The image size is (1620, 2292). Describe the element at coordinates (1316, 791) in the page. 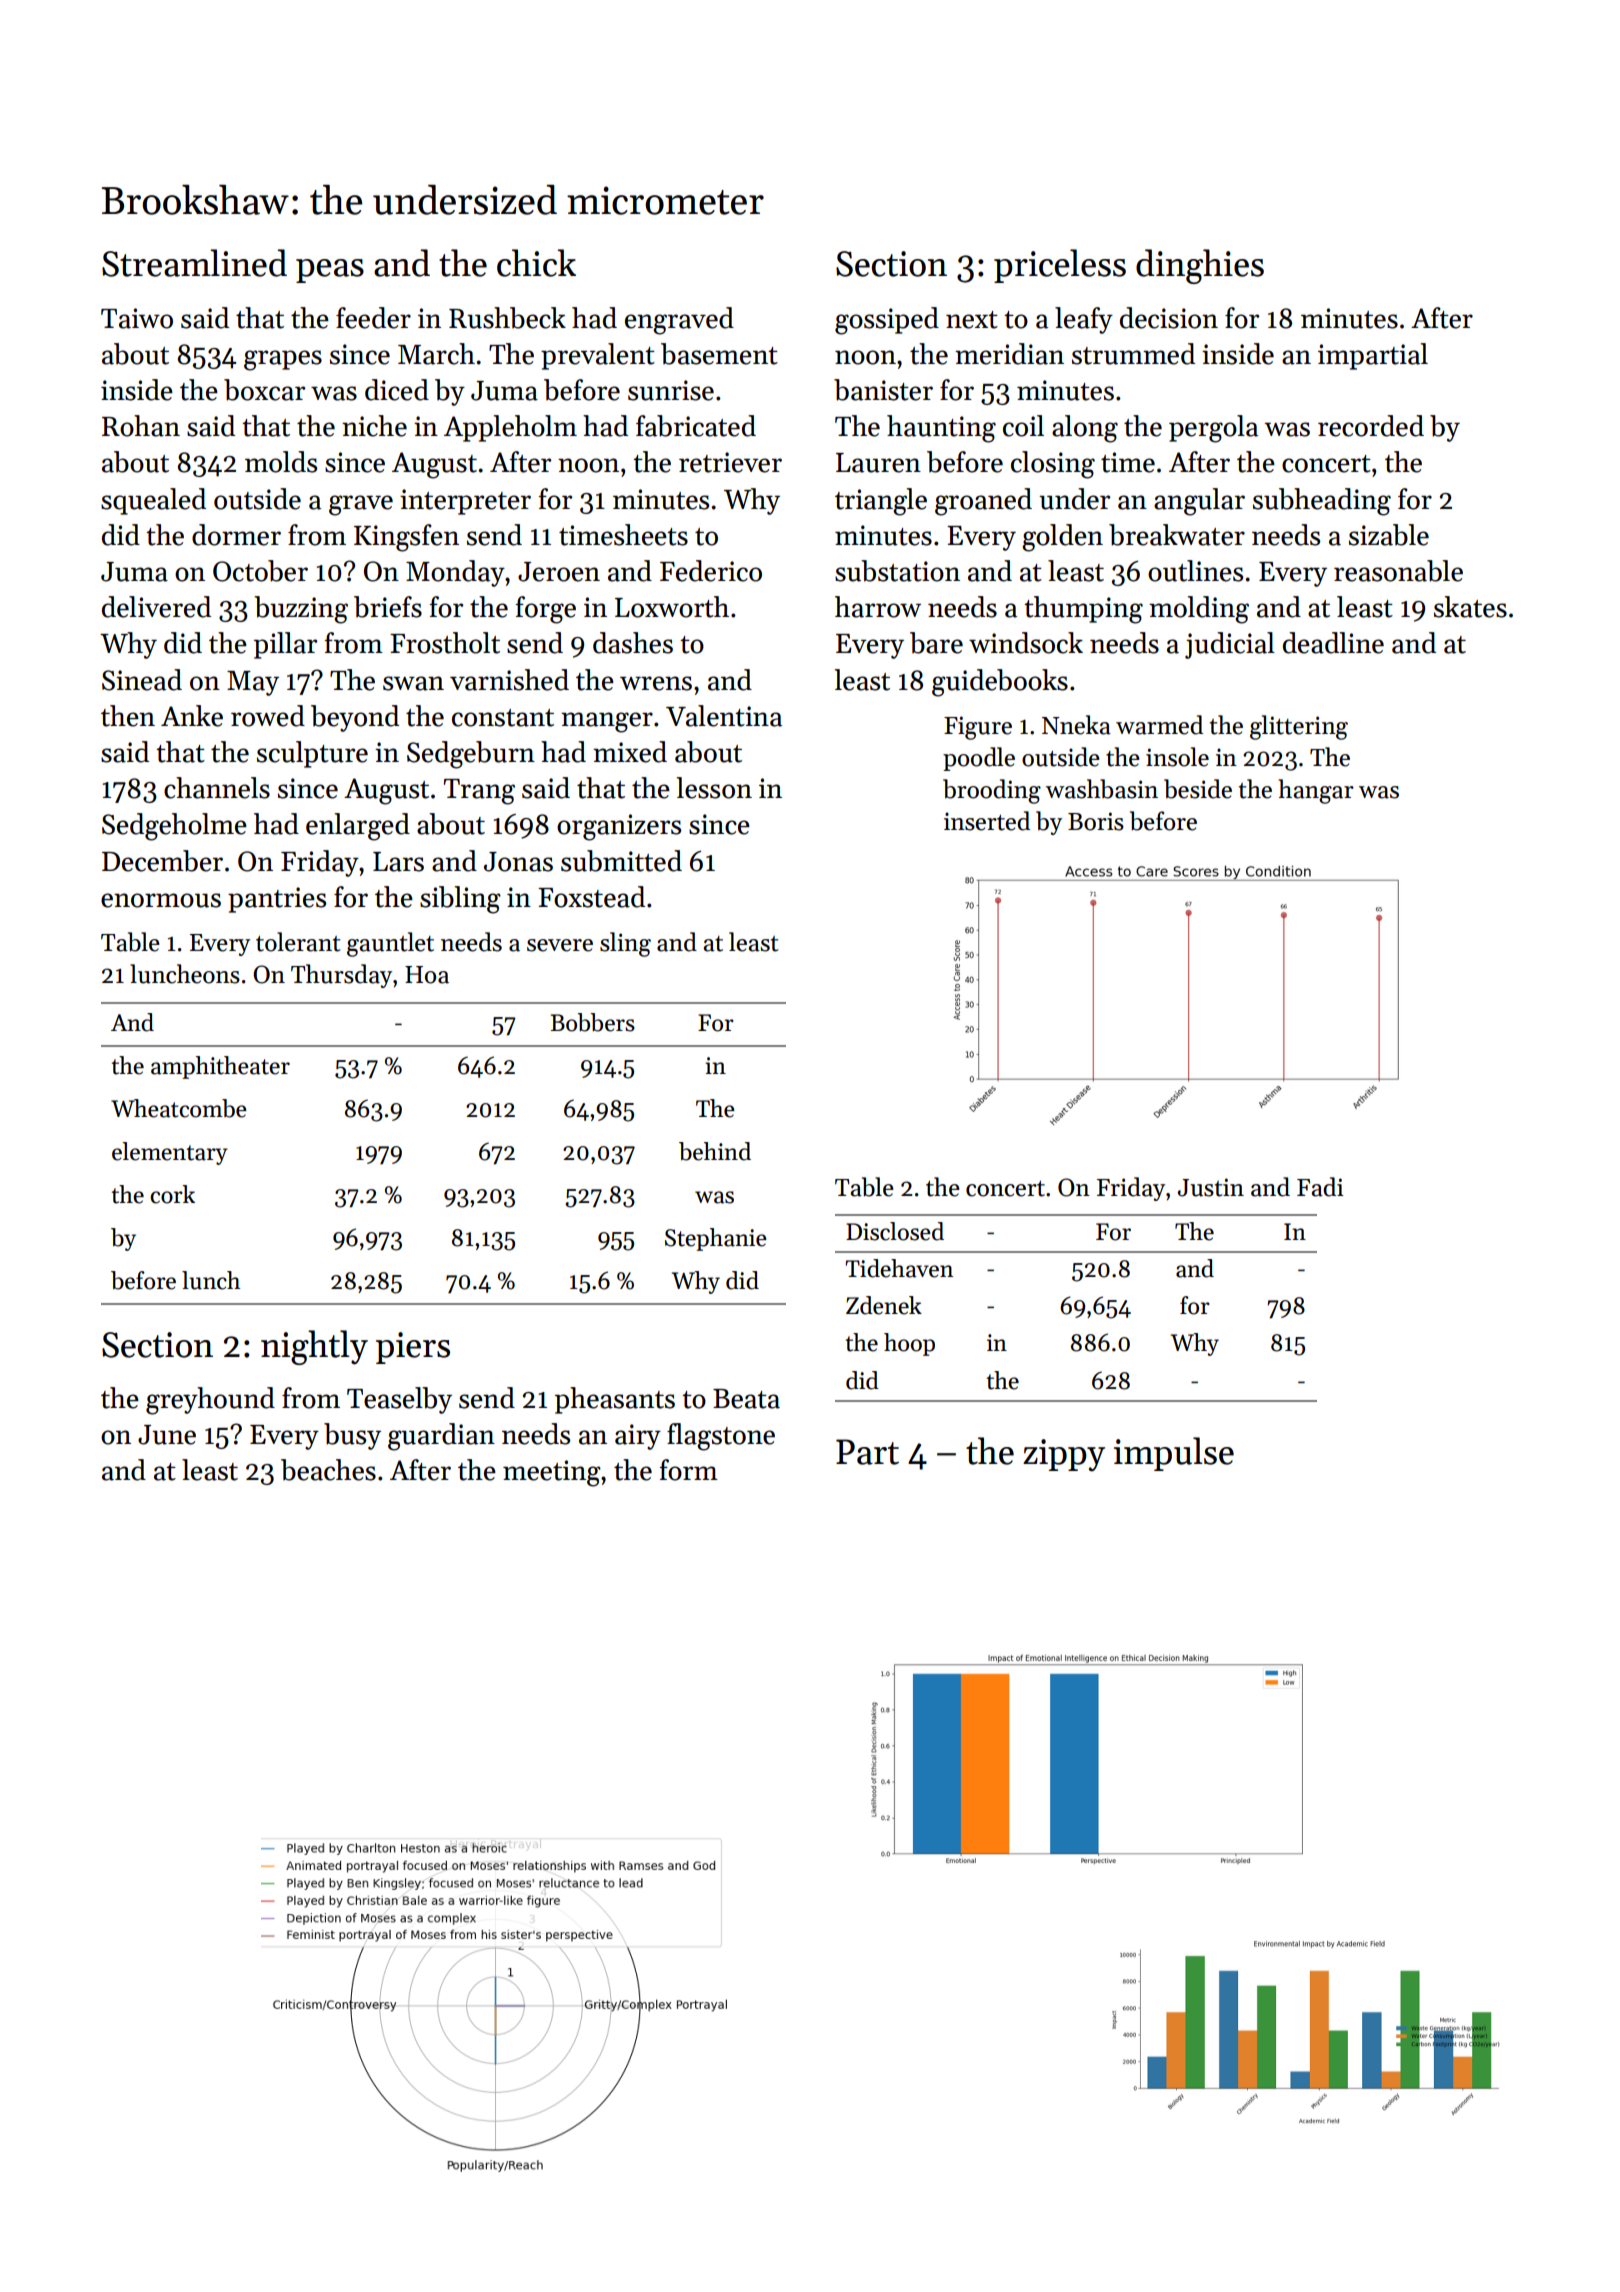

I see `hangar` at that location.
